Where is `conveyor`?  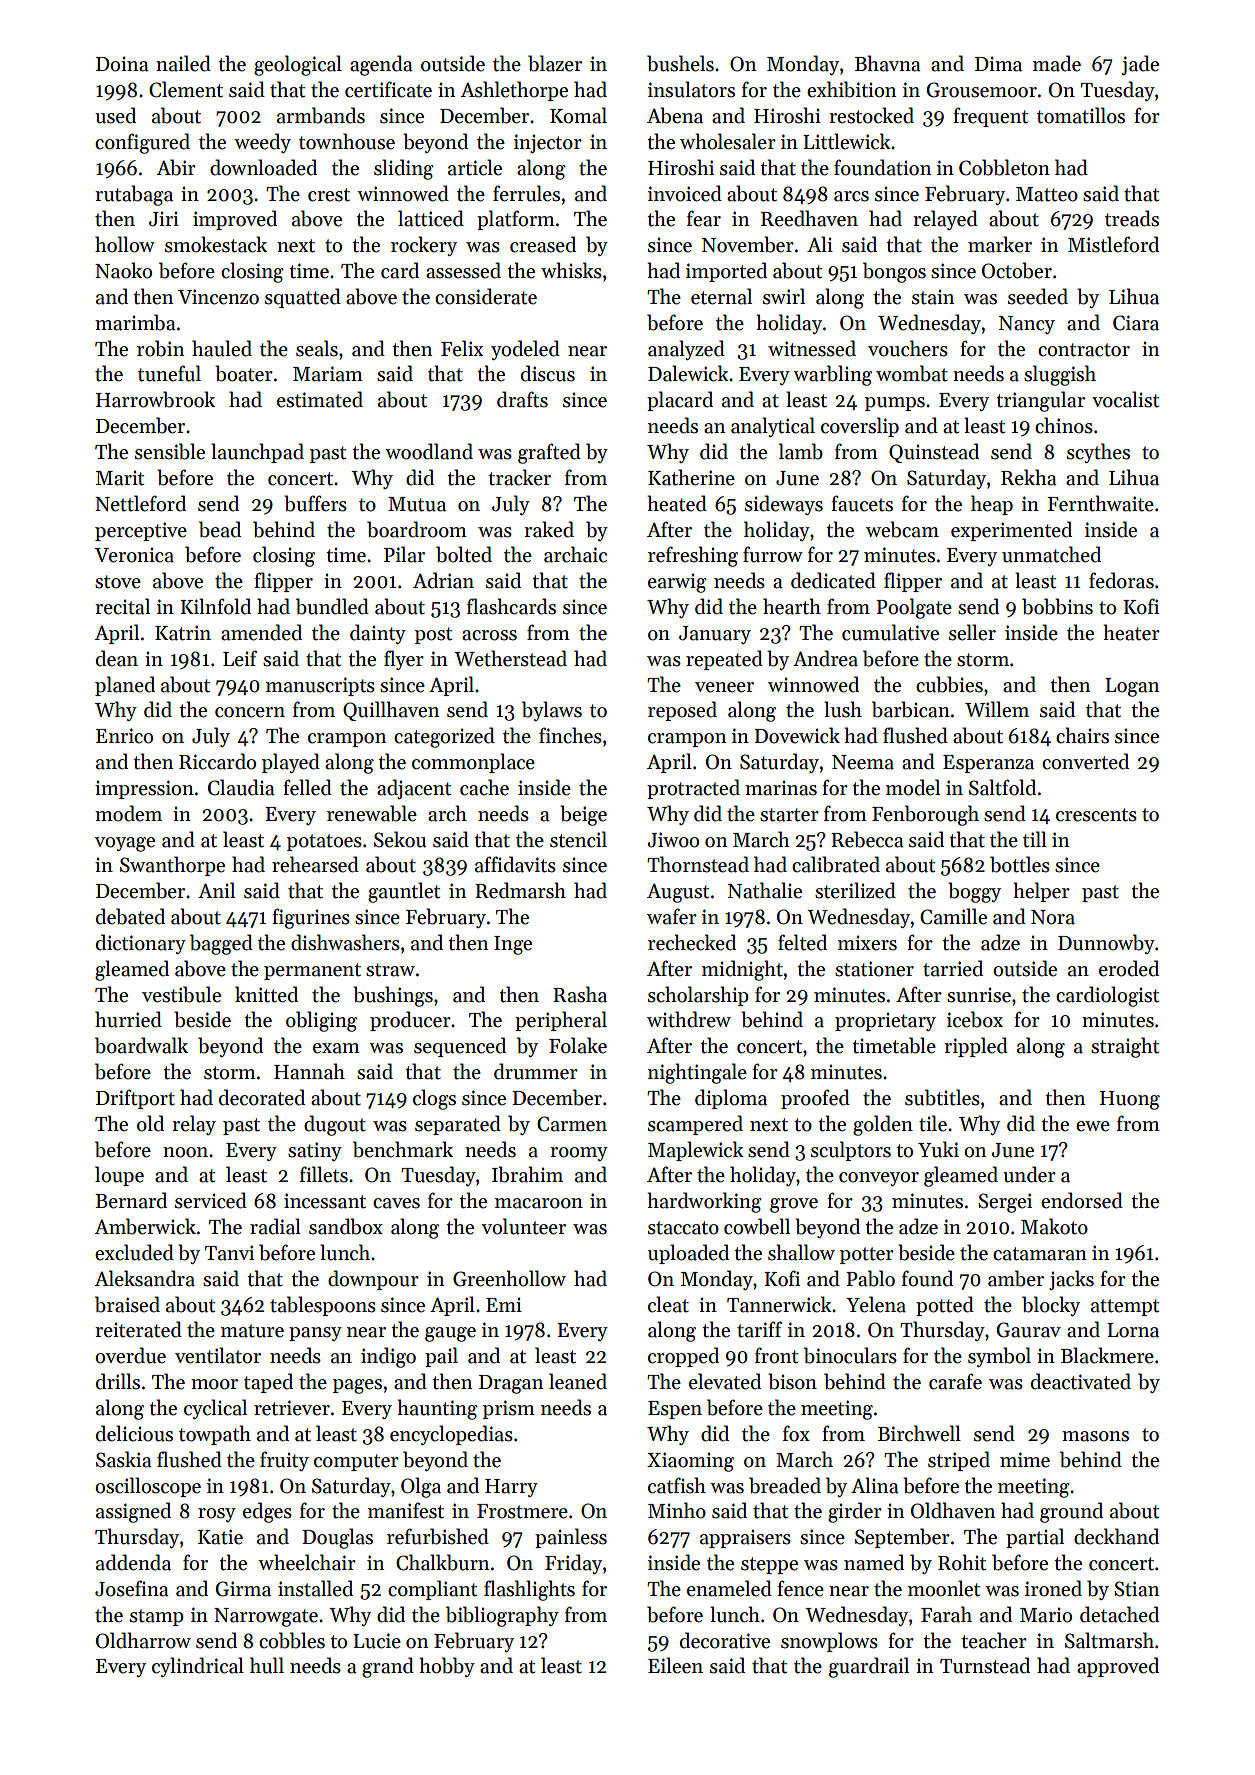 conveyor is located at coordinates (879, 1179).
